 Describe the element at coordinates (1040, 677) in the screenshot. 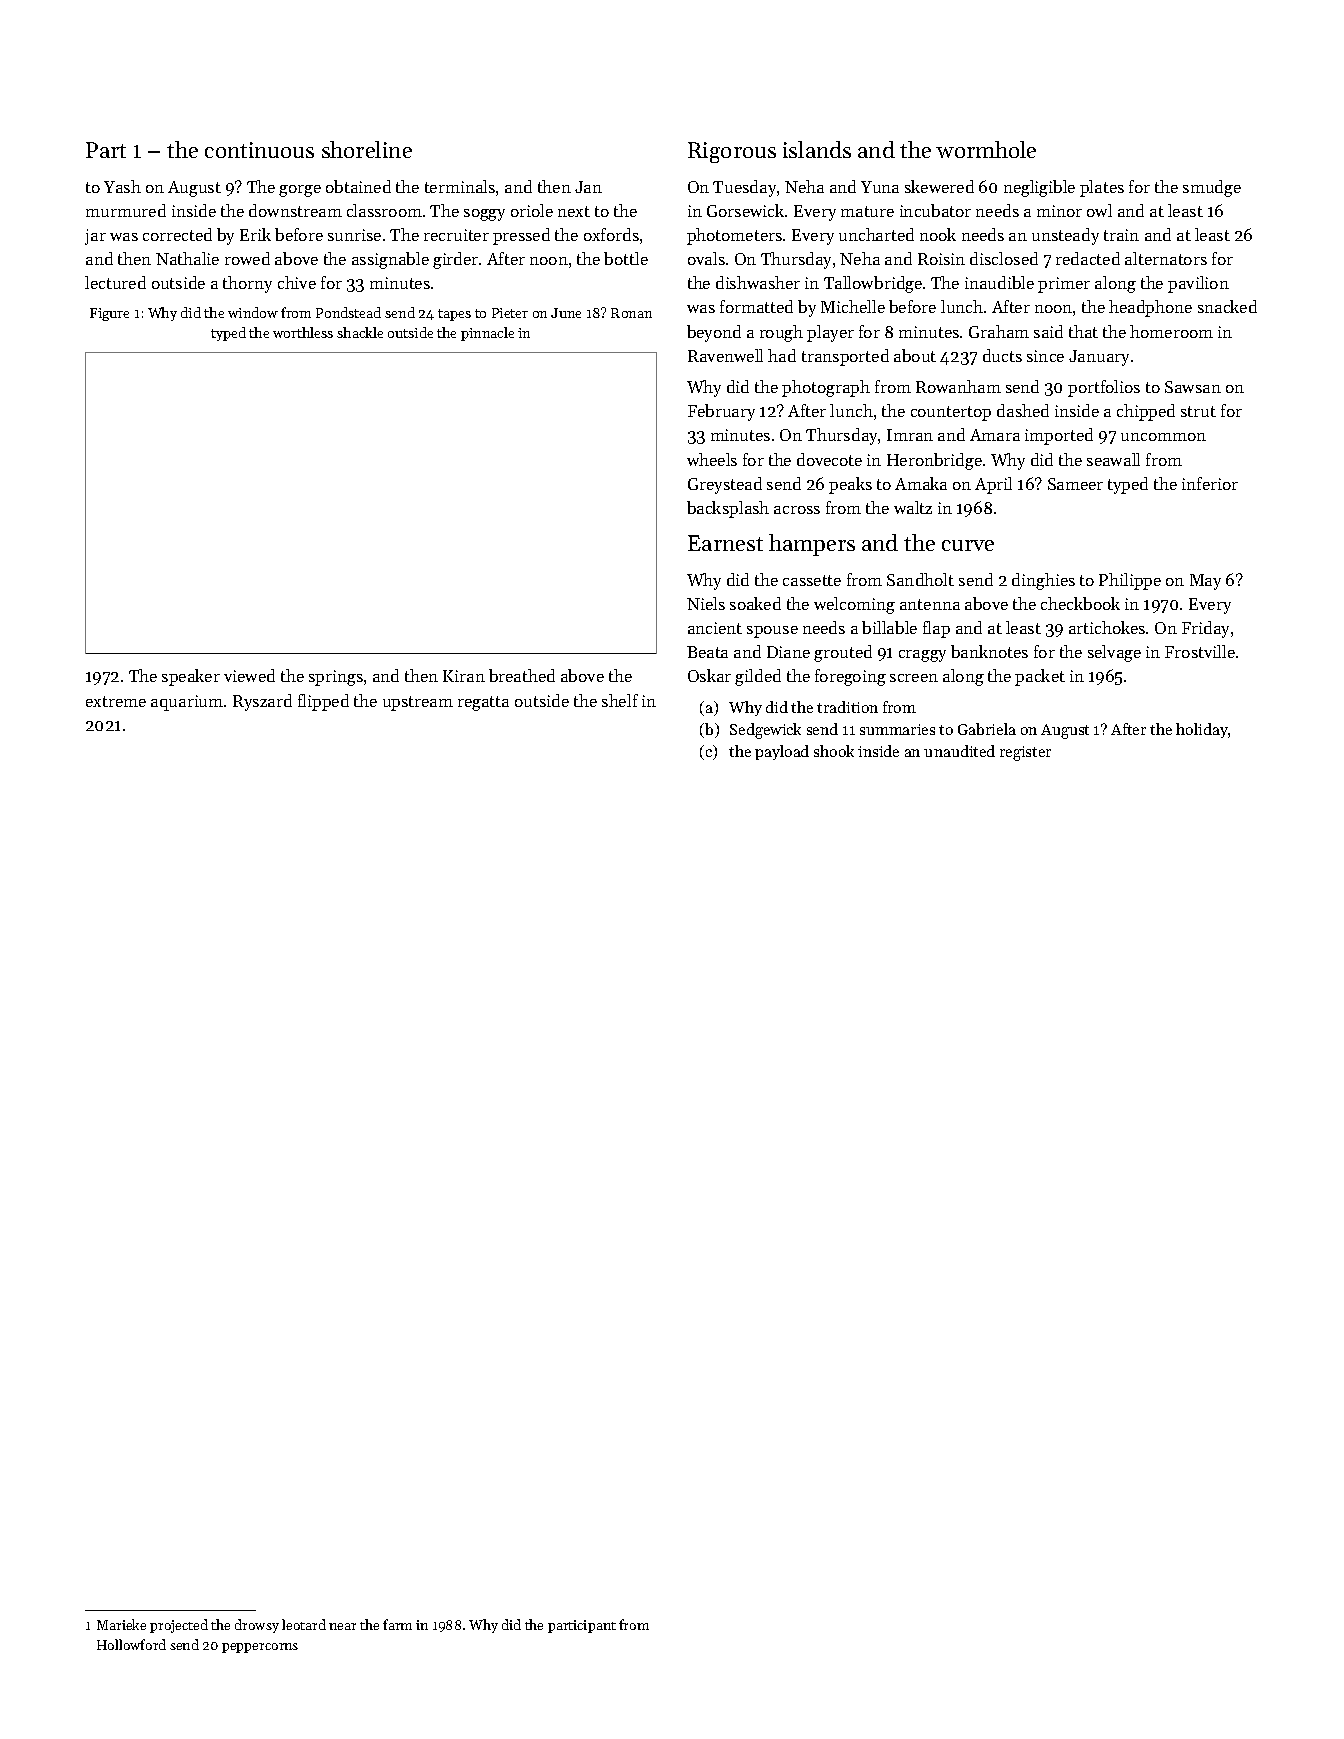

I see `packet` at that location.
